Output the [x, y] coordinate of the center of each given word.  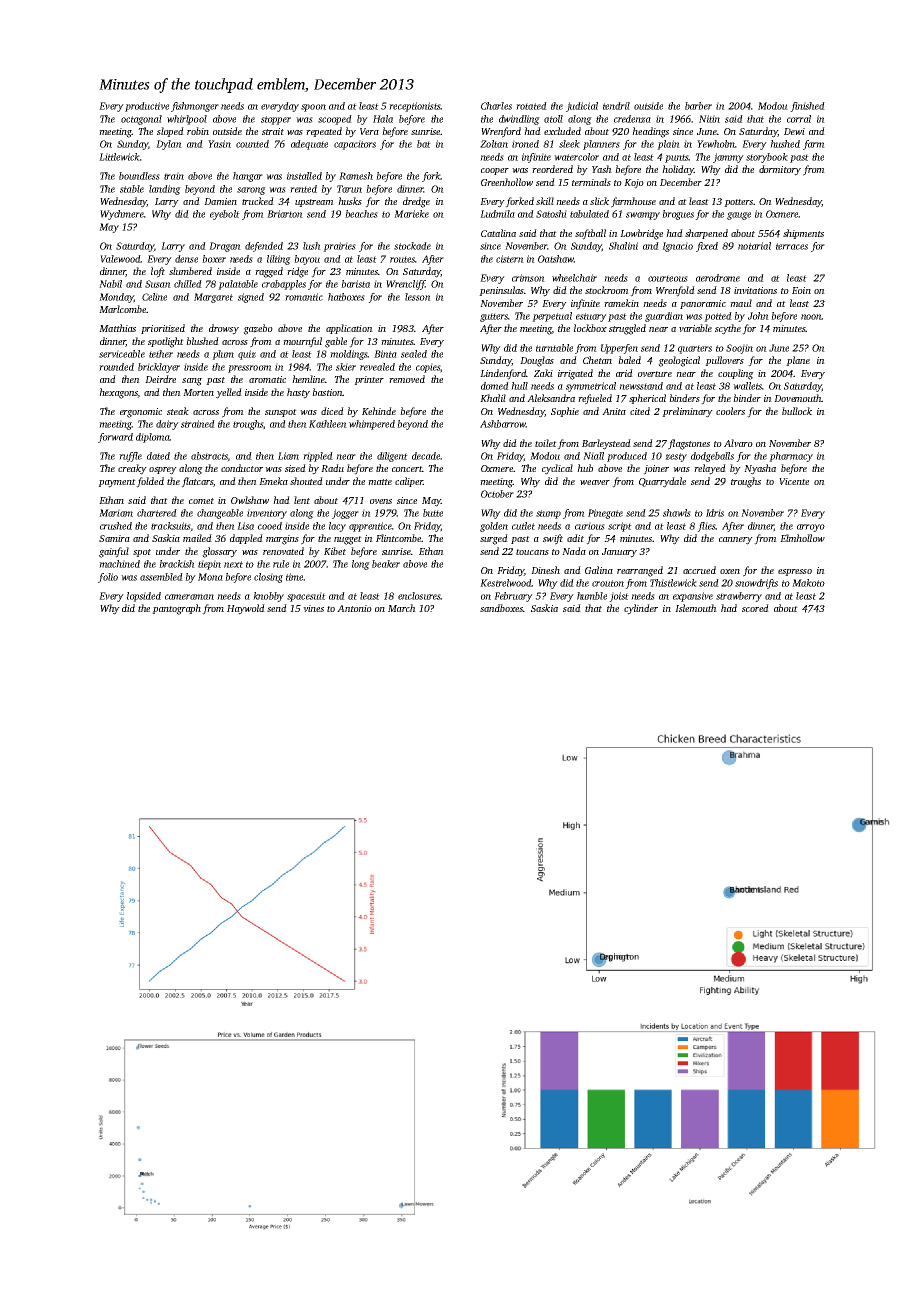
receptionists [415, 107]
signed [251, 298]
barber [698, 106]
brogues [678, 215]
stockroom [607, 290]
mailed [197, 538]
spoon [313, 108]
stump [548, 514]
